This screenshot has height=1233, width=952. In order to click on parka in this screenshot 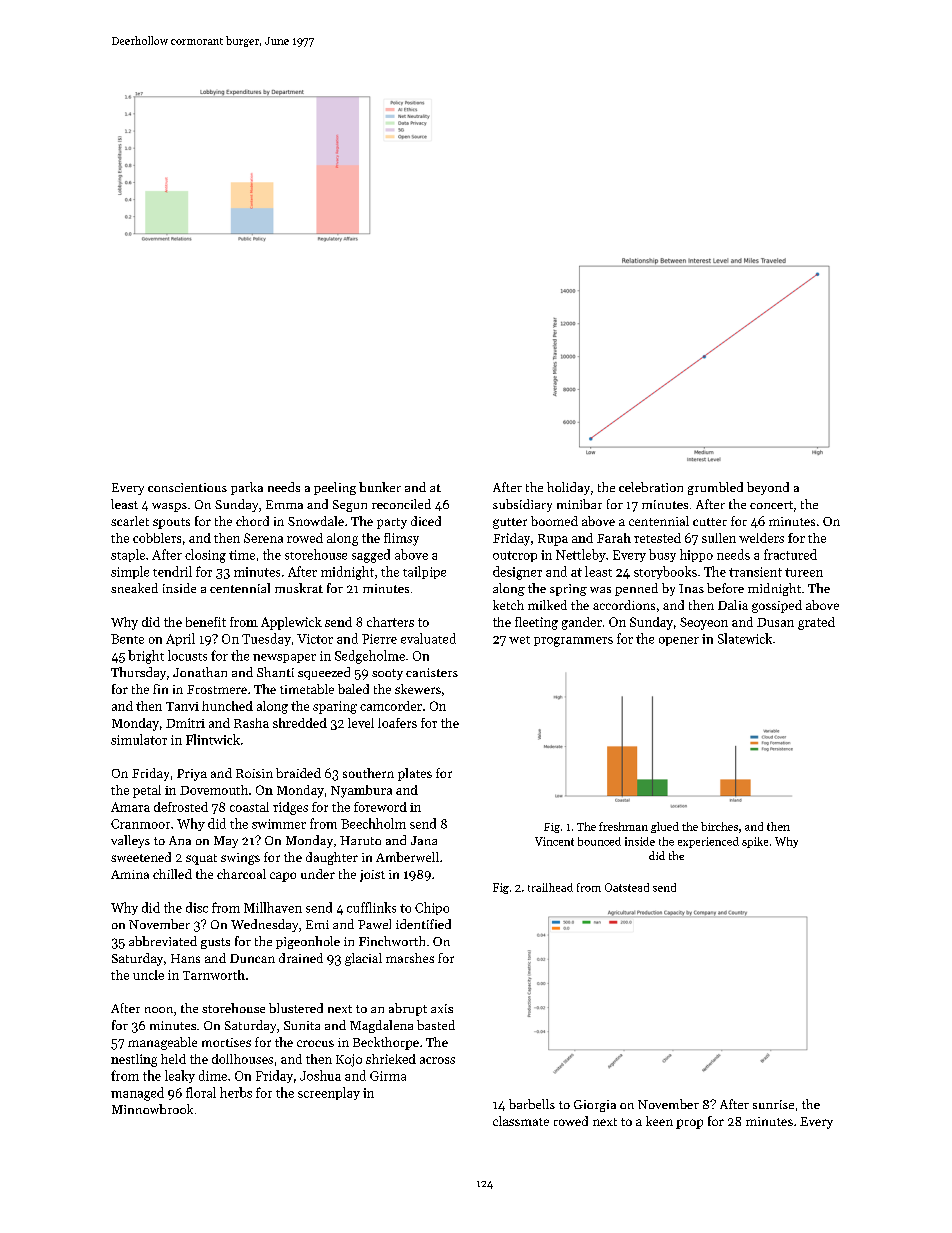, I will do `click(247, 488)`.
